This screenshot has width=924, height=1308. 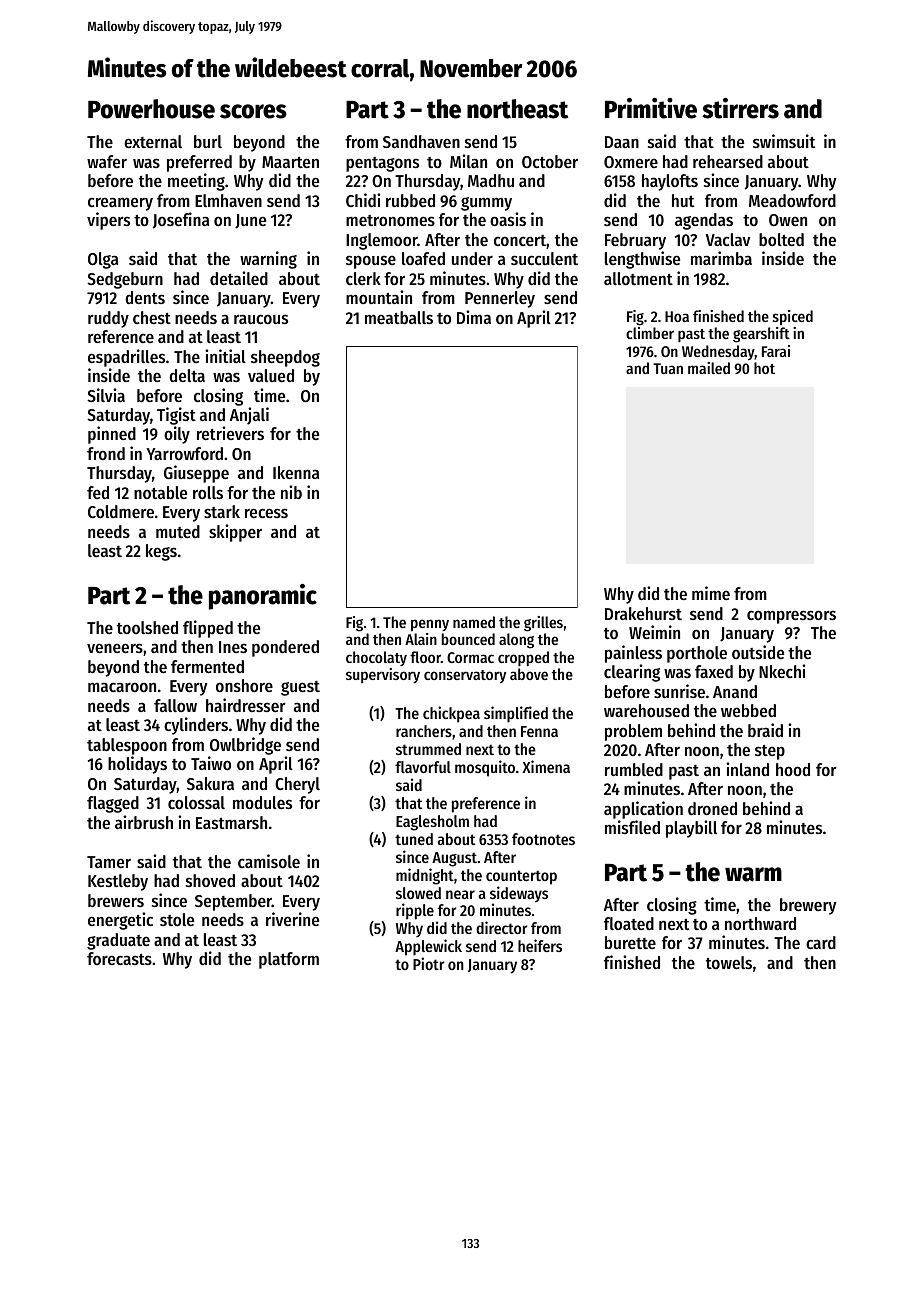 What do you see at coordinates (151, 109) in the screenshot?
I see `Powerhouse` at bounding box center [151, 109].
